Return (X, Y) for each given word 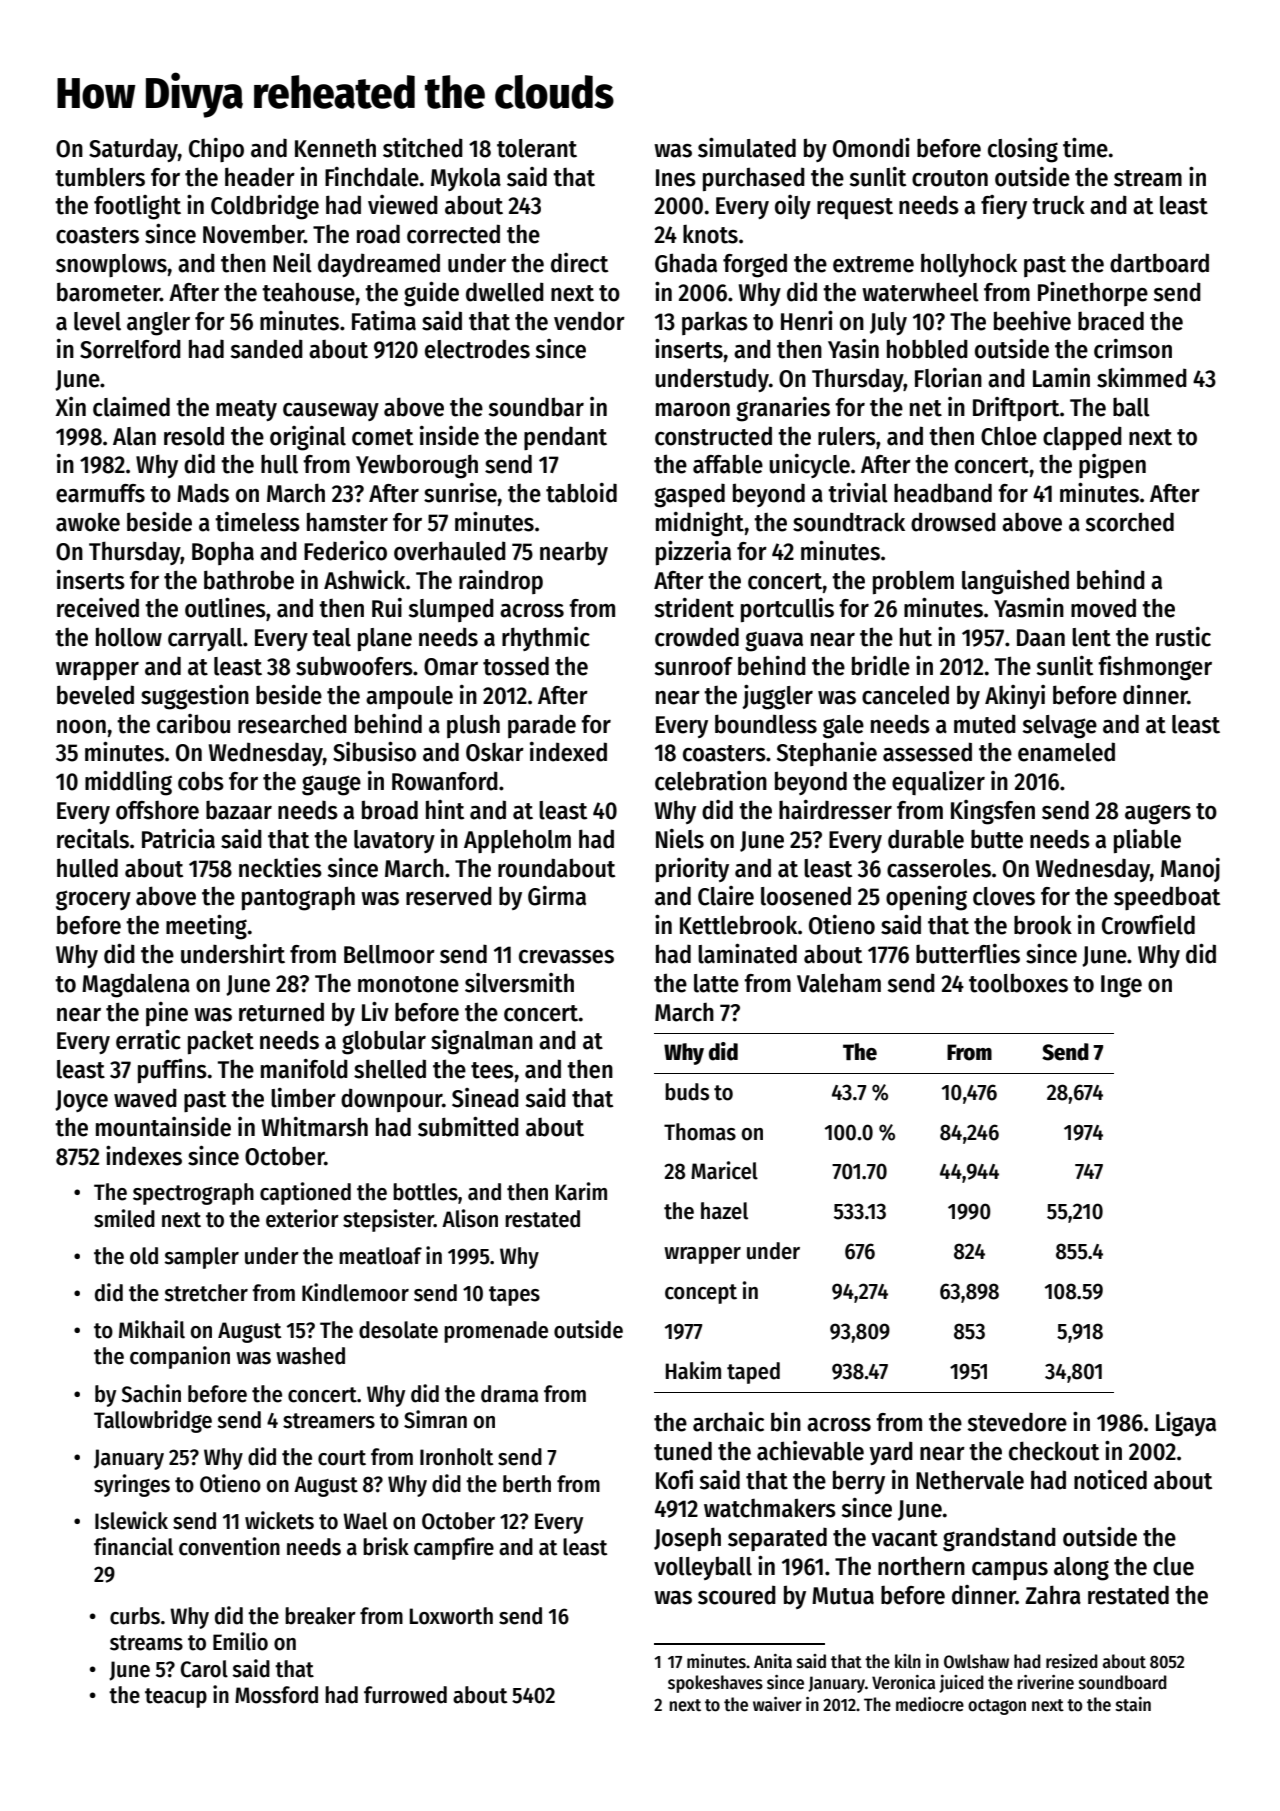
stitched (423, 148)
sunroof (693, 666)
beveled (95, 695)
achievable (810, 1451)
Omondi (871, 148)
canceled (905, 695)
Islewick (131, 1520)
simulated (747, 148)
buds (687, 1092)
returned (281, 1012)
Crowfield (1148, 925)
